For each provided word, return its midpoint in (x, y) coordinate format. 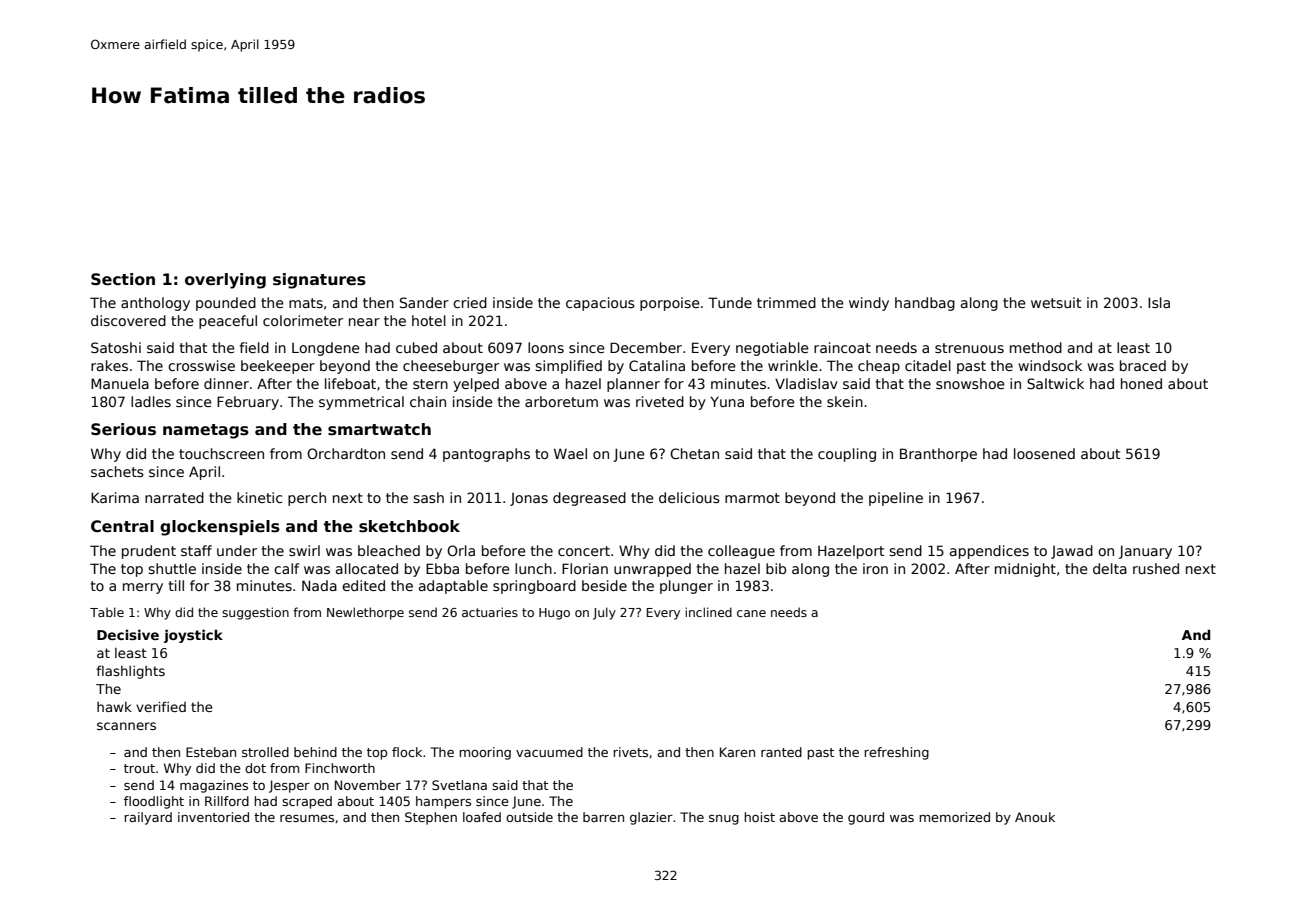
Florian (585, 568)
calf (286, 568)
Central (122, 526)
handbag (925, 304)
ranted (781, 752)
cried (470, 302)
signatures (319, 281)
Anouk (1035, 817)
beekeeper (278, 367)
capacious (600, 304)
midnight (1025, 570)
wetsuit (1056, 302)
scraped (307, 802)
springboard (534, 587)
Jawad (1072, 552)
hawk (114, 707)
